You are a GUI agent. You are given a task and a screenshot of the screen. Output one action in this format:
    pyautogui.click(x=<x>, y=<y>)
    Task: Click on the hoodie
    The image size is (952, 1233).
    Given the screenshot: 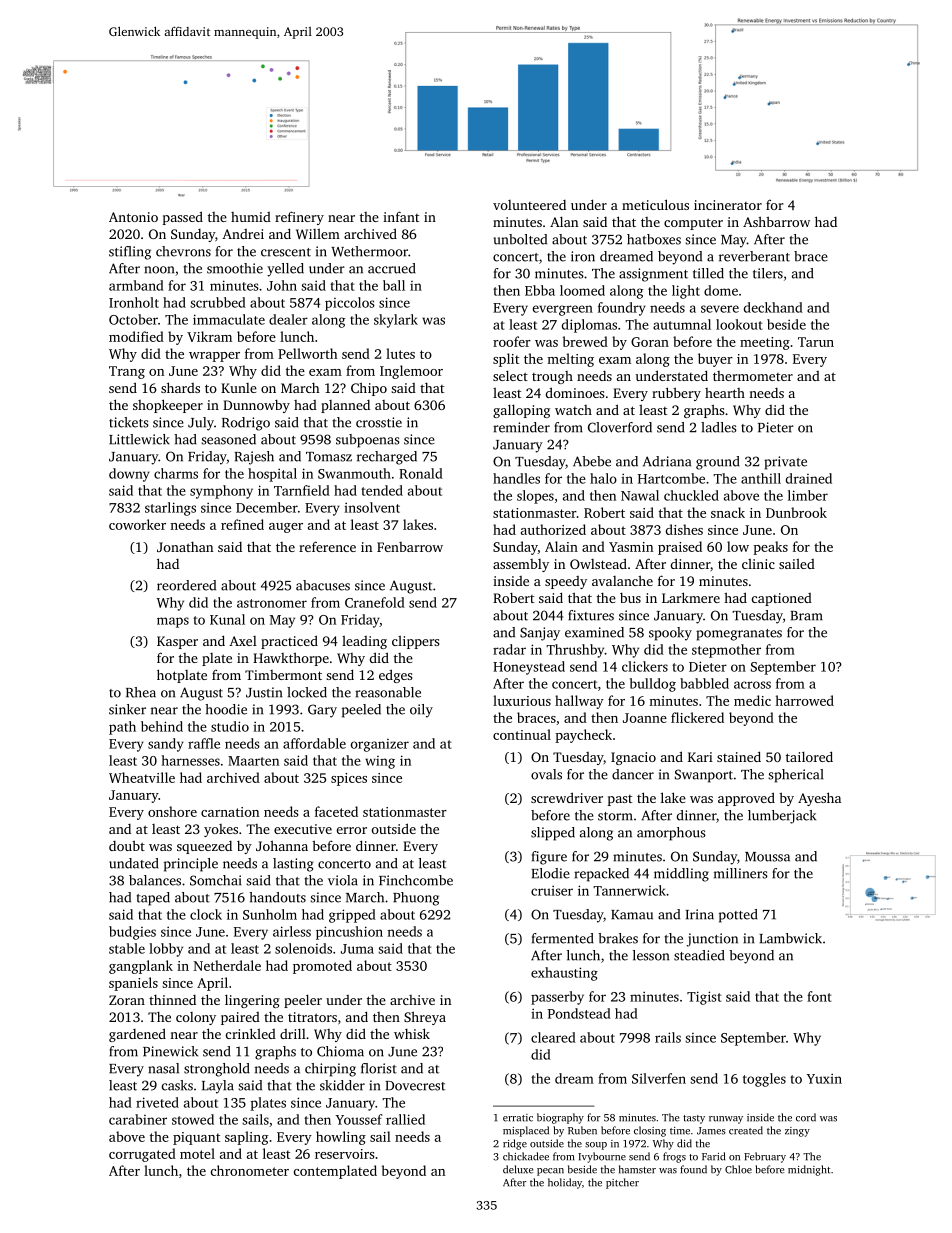 What is the action you would take?
    pyautogui.click(x=226, y=709)
